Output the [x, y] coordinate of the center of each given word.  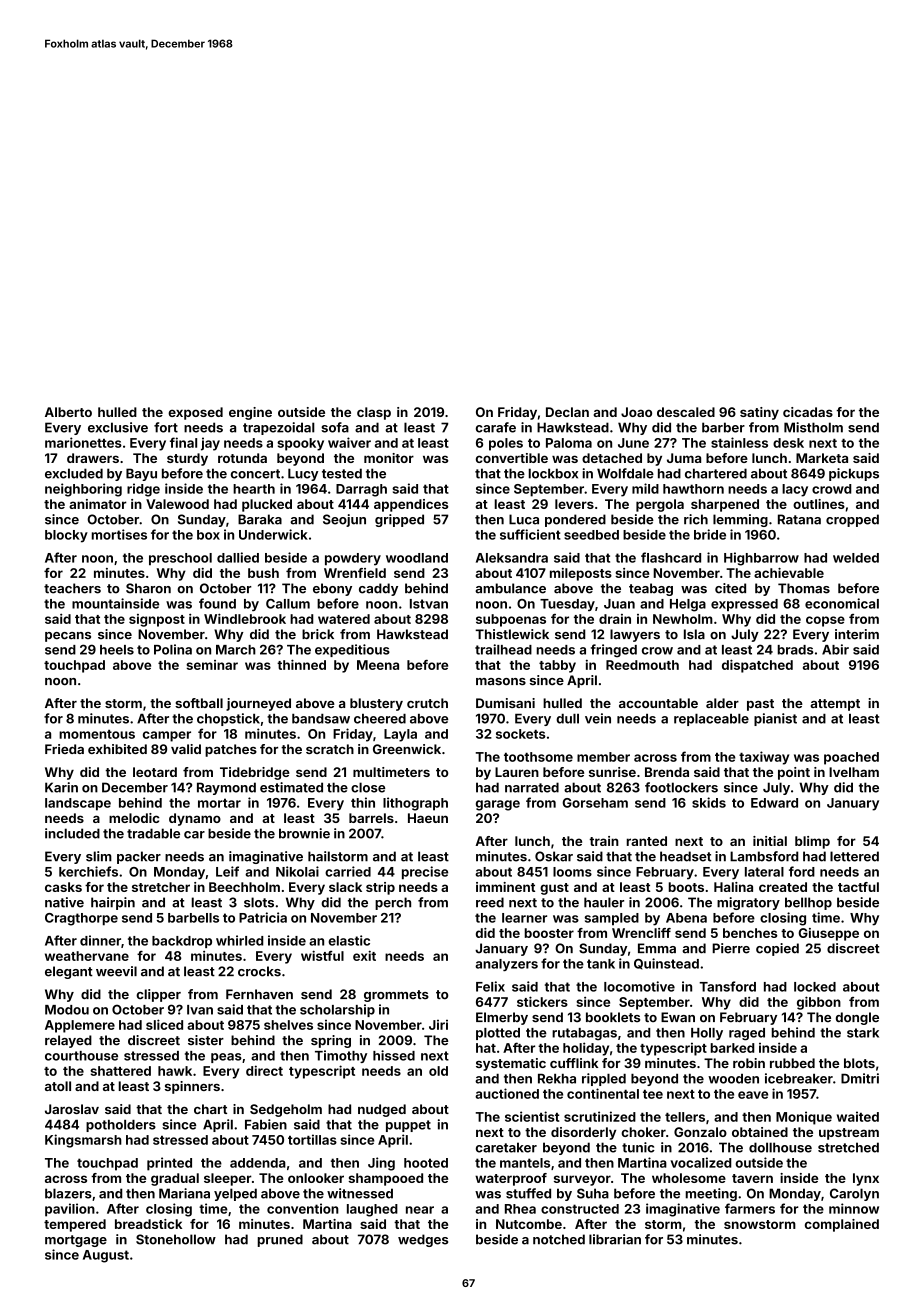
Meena [378, 665]
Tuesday [567, 605]
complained [842, 1225]
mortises [119, 534]
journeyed [258, 704]
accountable [658, 703]
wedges [423, 1240]
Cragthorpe [81, 919]
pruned [280, 1240]
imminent [505, 887]
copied [777, 949]
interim [857, 634]
